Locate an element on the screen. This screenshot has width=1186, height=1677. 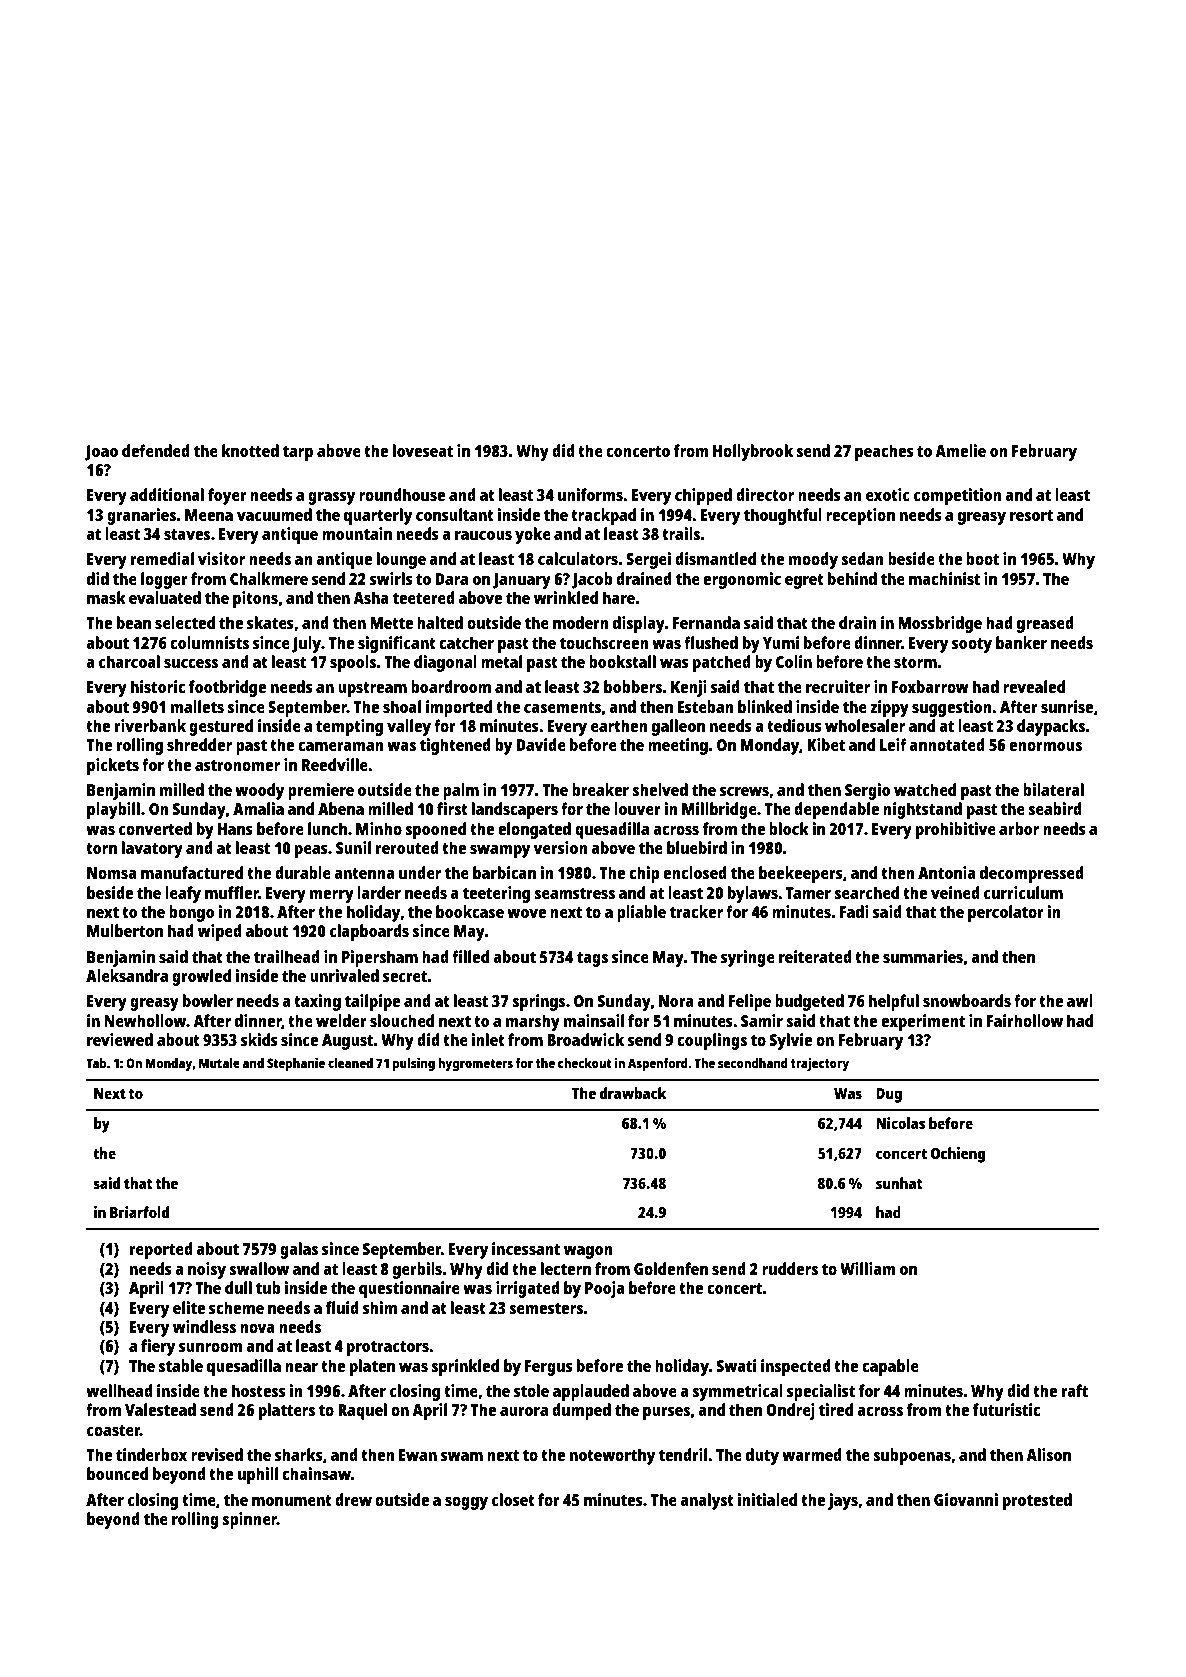
trails is located at coordinates (681, 533).
